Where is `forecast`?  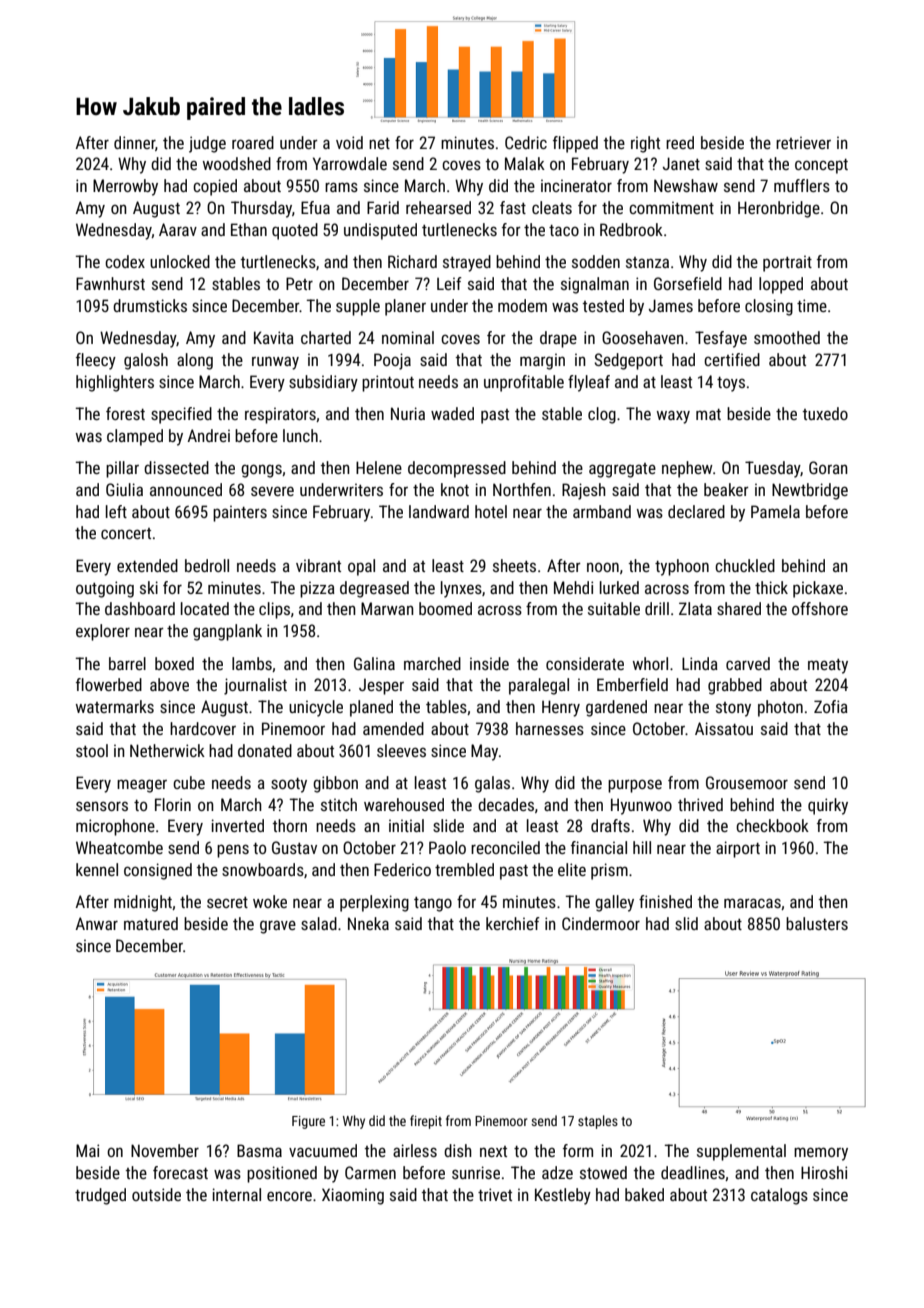
forecast is located at coordinates (180, 1172).
